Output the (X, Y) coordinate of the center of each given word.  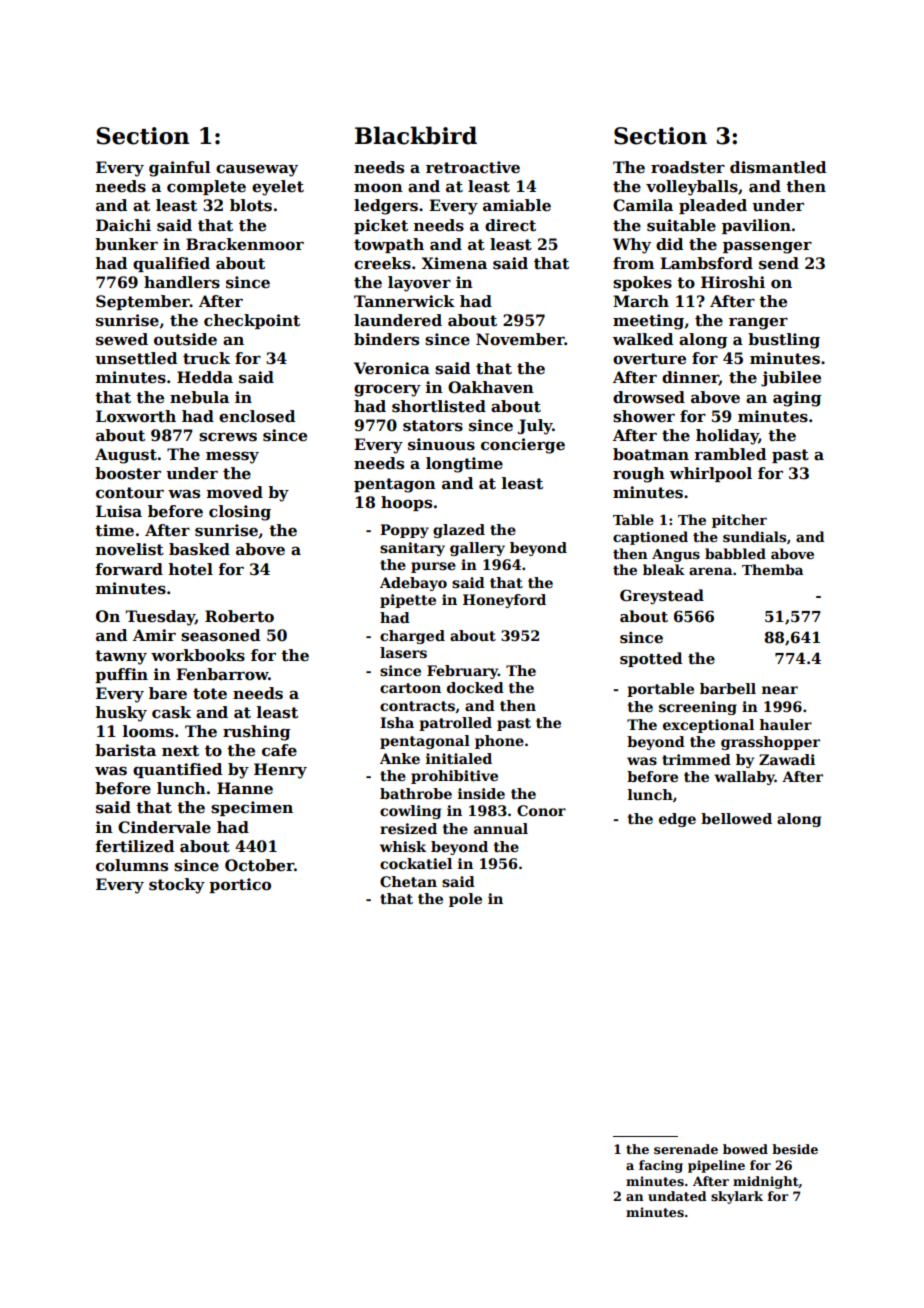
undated (677, 1196)
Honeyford (504, 601)
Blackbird (416, 135)
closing (240, 513)
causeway (257, 170)
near (780, 690)
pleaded (713, 206)
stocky (177, 886)
